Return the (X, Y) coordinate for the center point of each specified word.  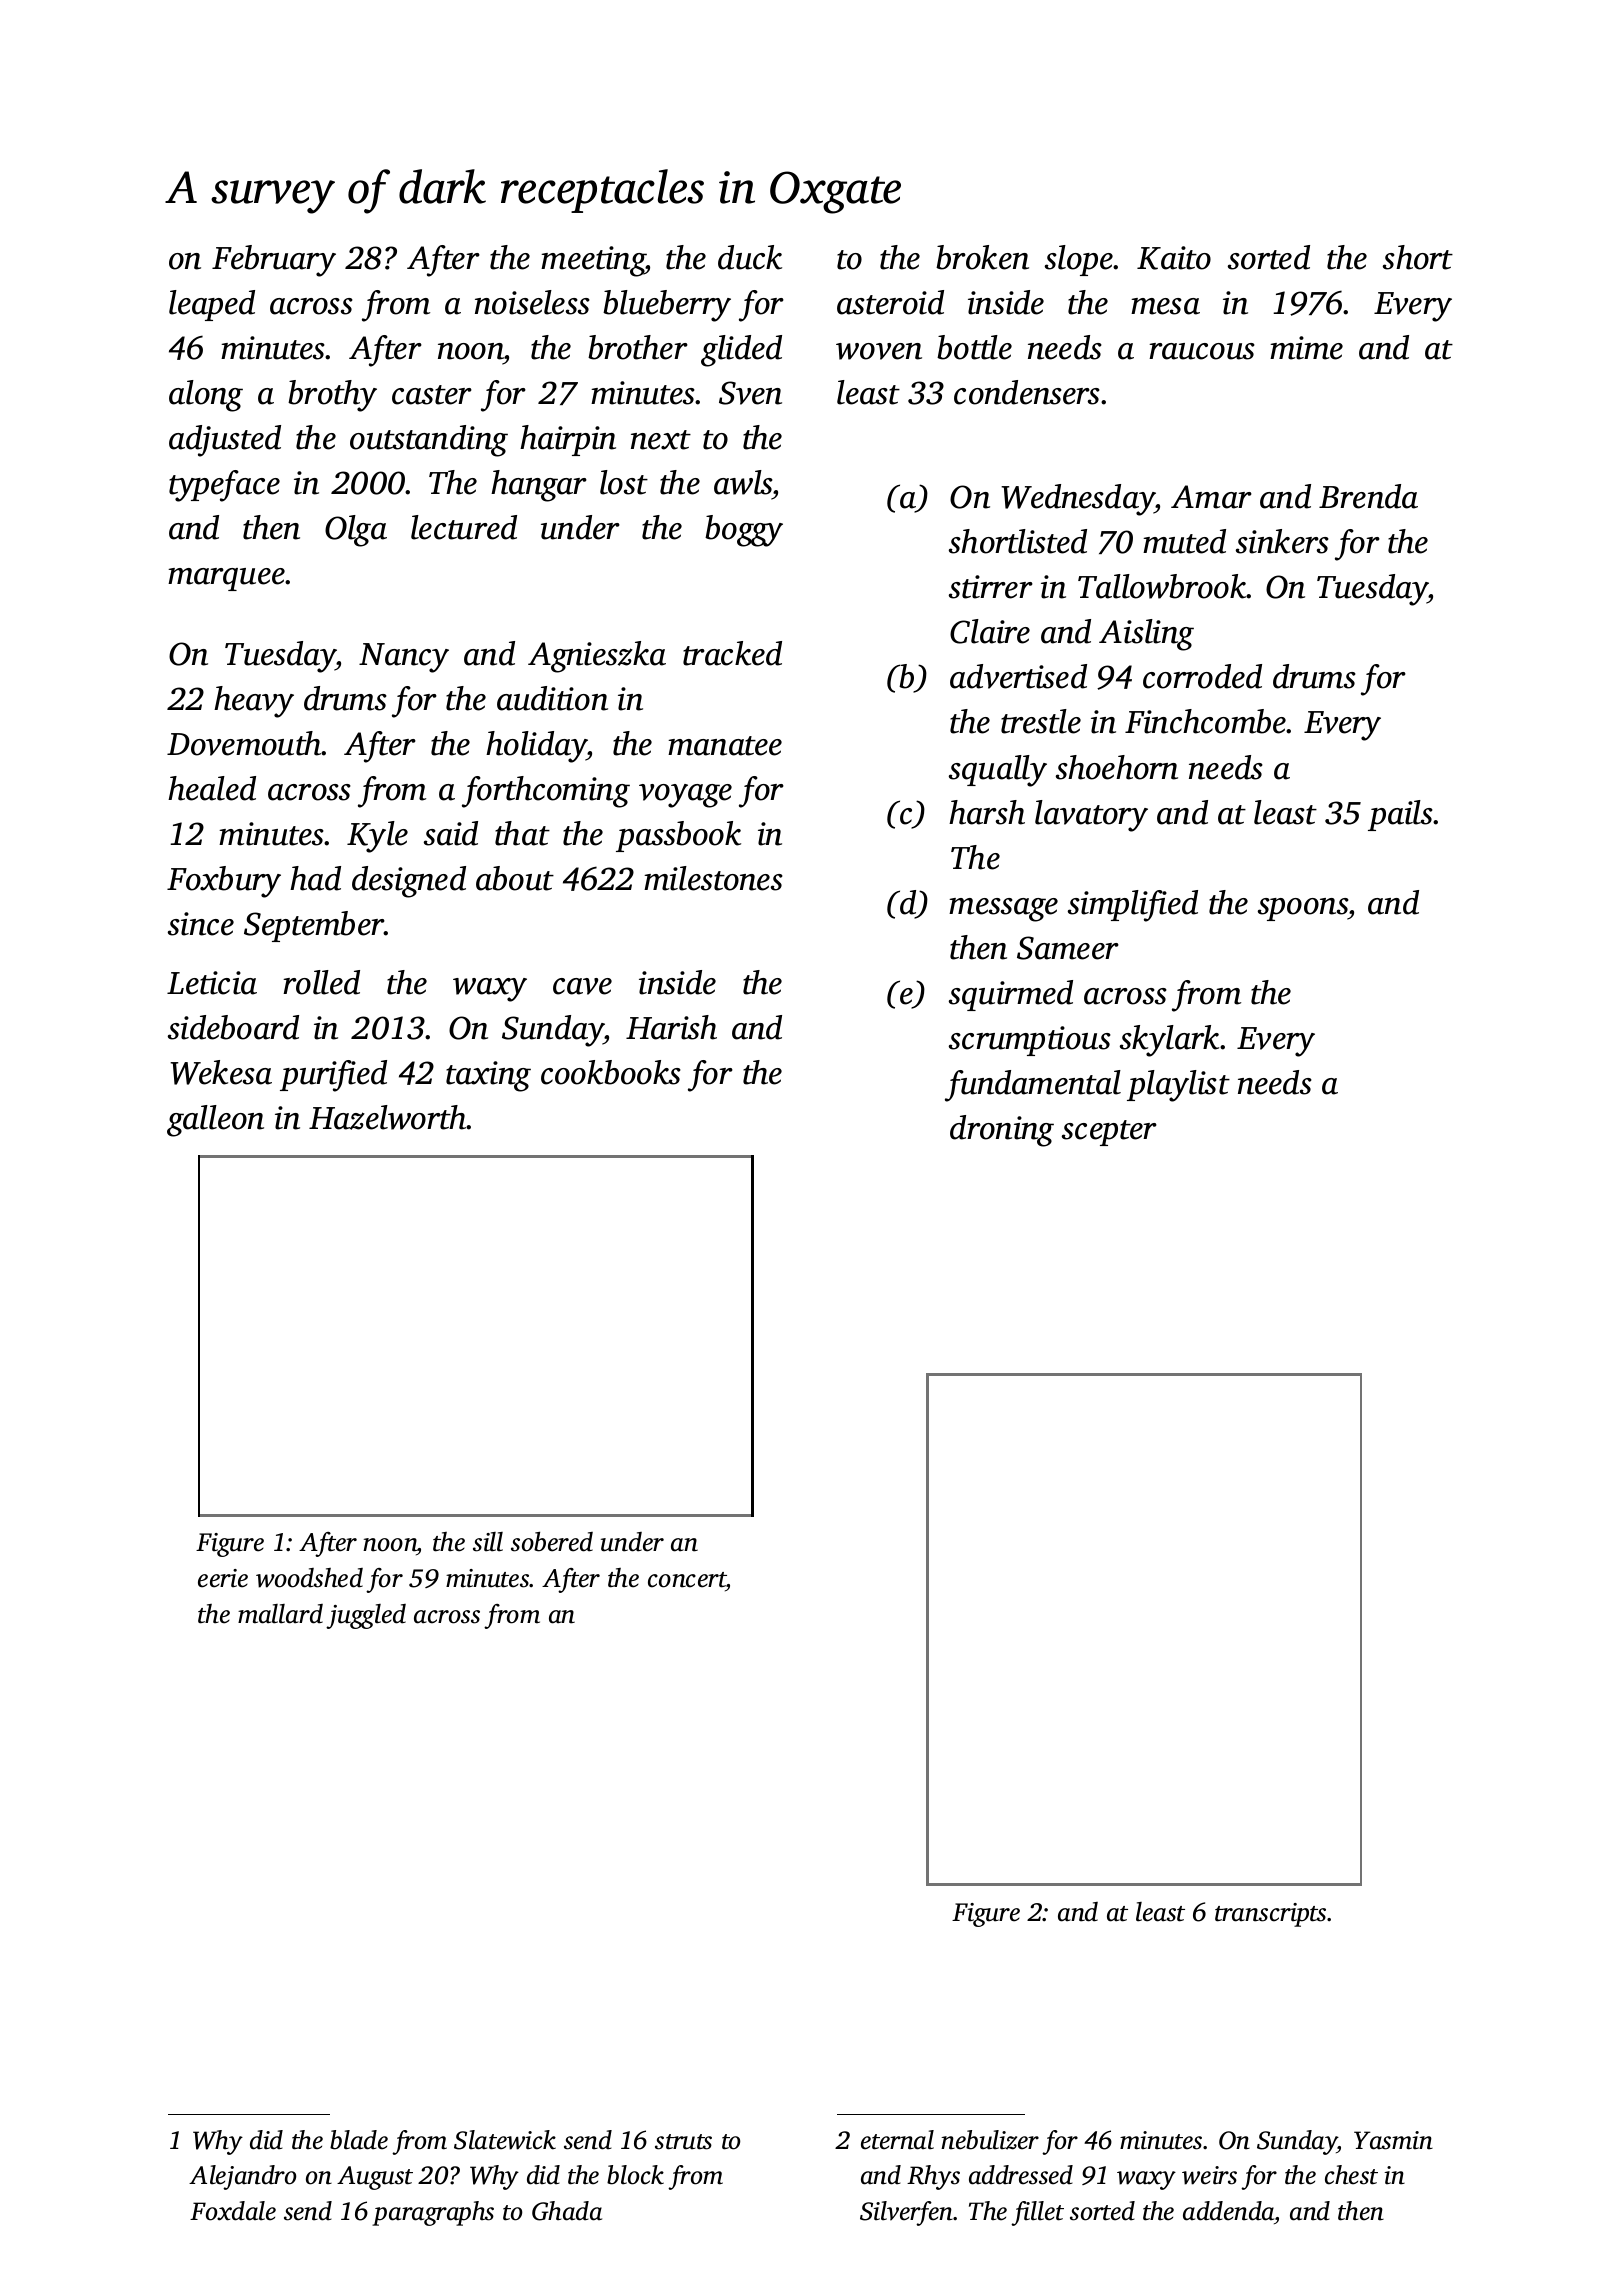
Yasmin (1393, 2140)
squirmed (1011, 995)
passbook (678, 836)
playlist (1178, 1086)
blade (359, 2140)
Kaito (1174, 258)
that (522, 833)
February (274, 261)
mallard (280, 1614)
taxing (488, 1076)
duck (750, 257)
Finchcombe (1206, 721)
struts (683, 2142)
